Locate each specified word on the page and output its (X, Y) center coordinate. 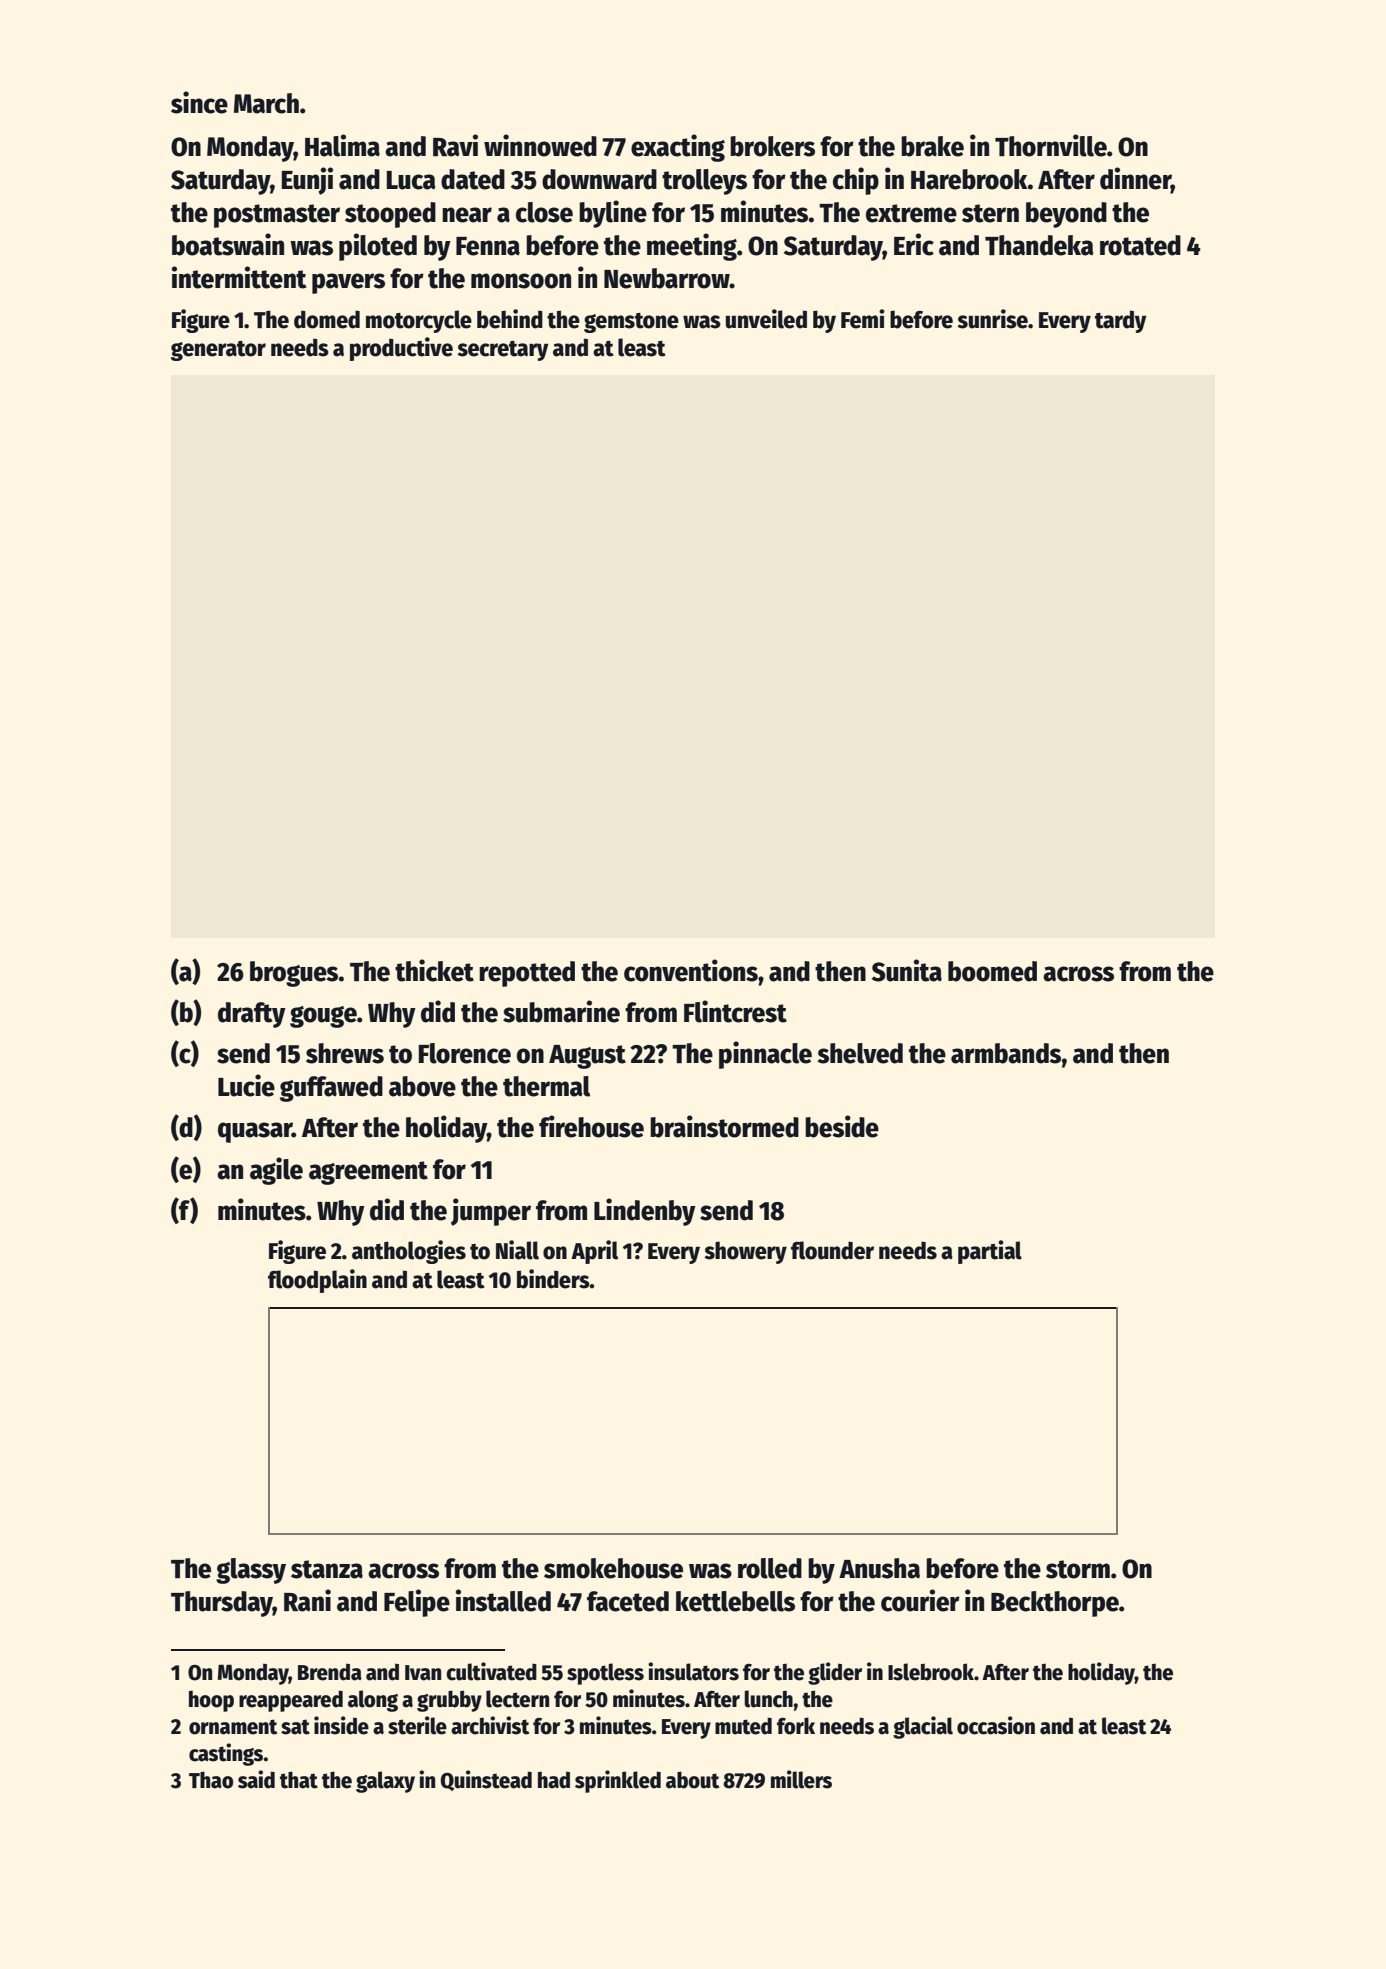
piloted (378, 247)
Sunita (907, 970)
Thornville (1051, 145)
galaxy (385, 1782)
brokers (772, 146)
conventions (691, 970)
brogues (294, 974)
